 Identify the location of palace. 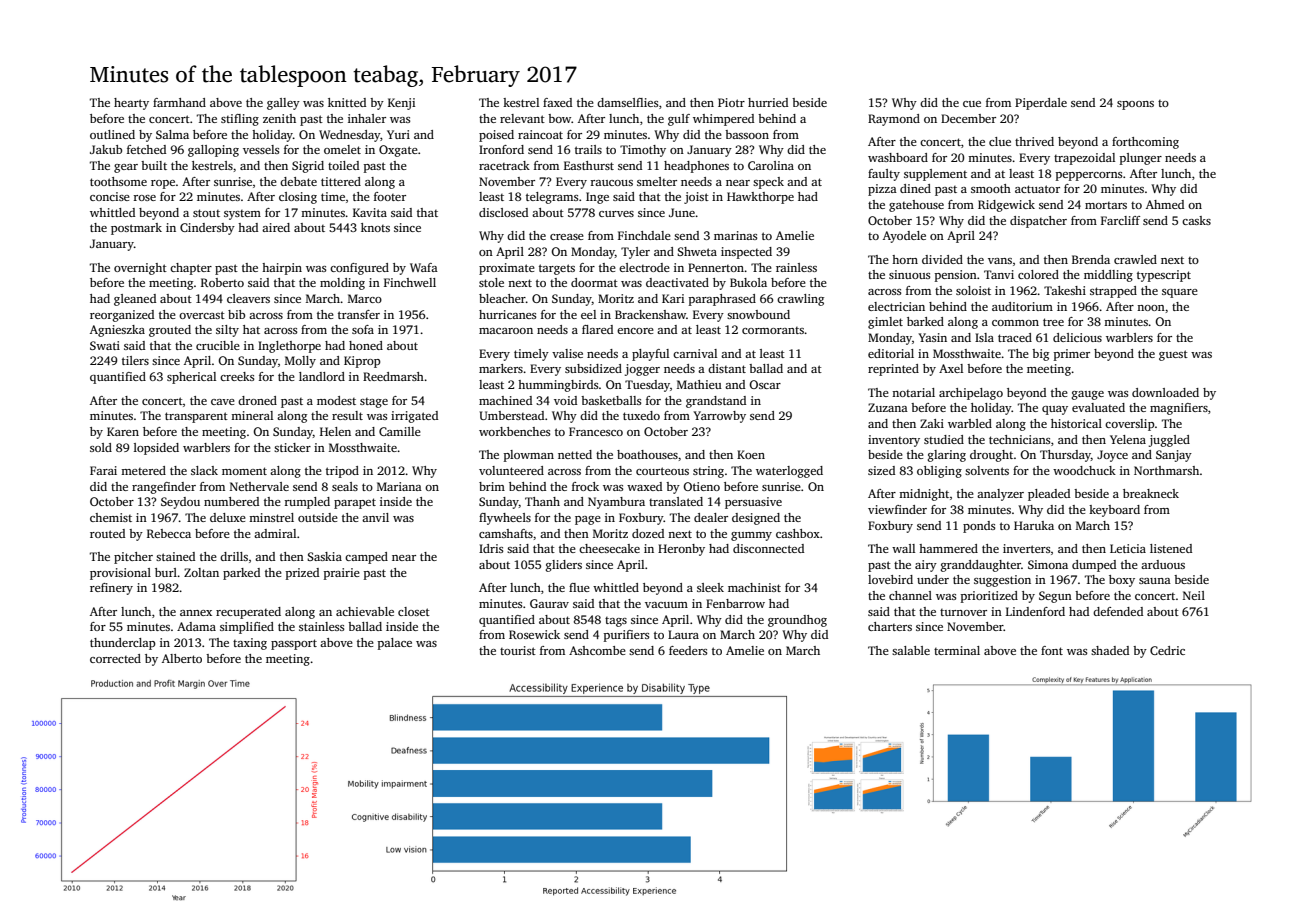
(395, 644).
